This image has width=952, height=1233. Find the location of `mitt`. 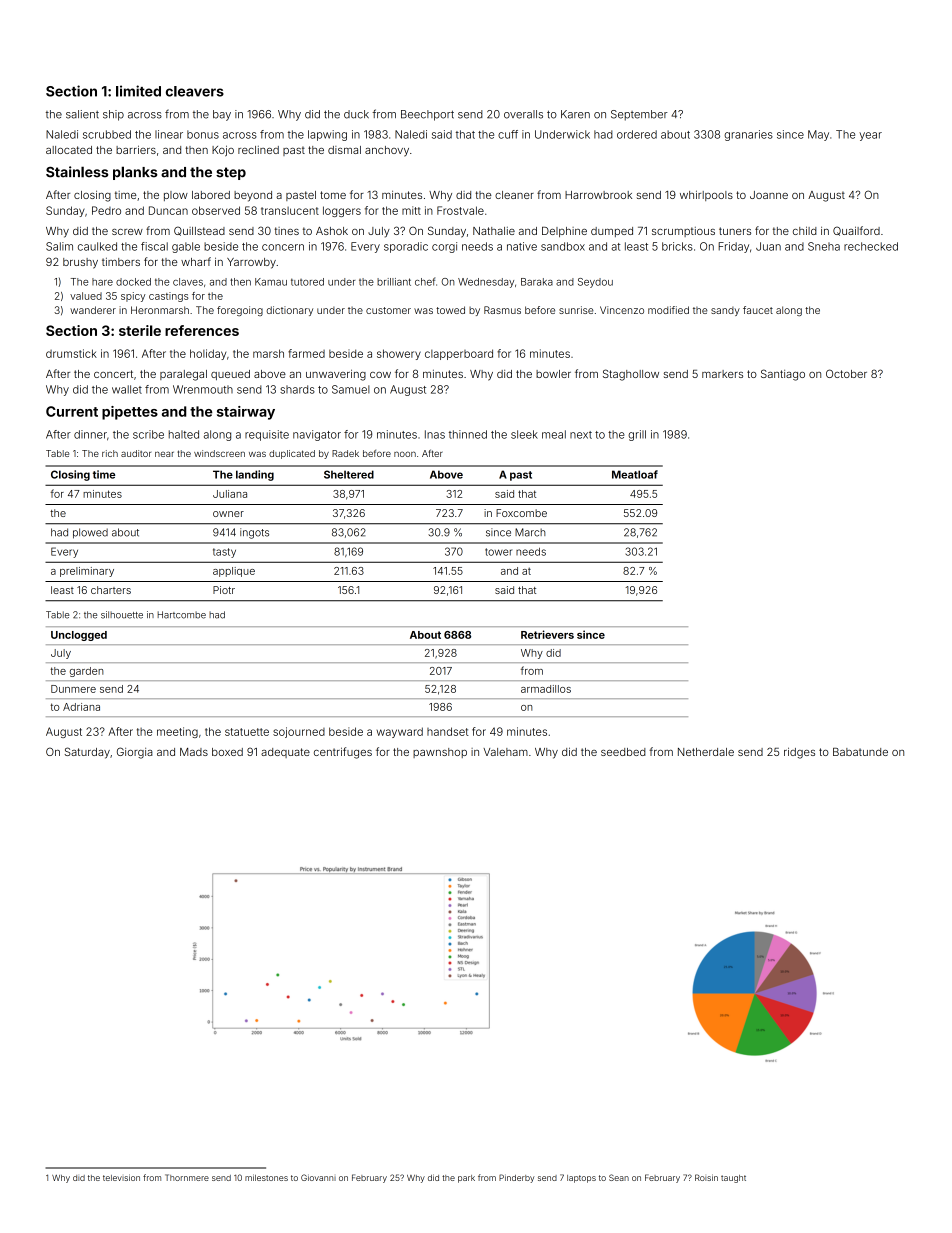

mitt is located at coordinates (411, 210).
